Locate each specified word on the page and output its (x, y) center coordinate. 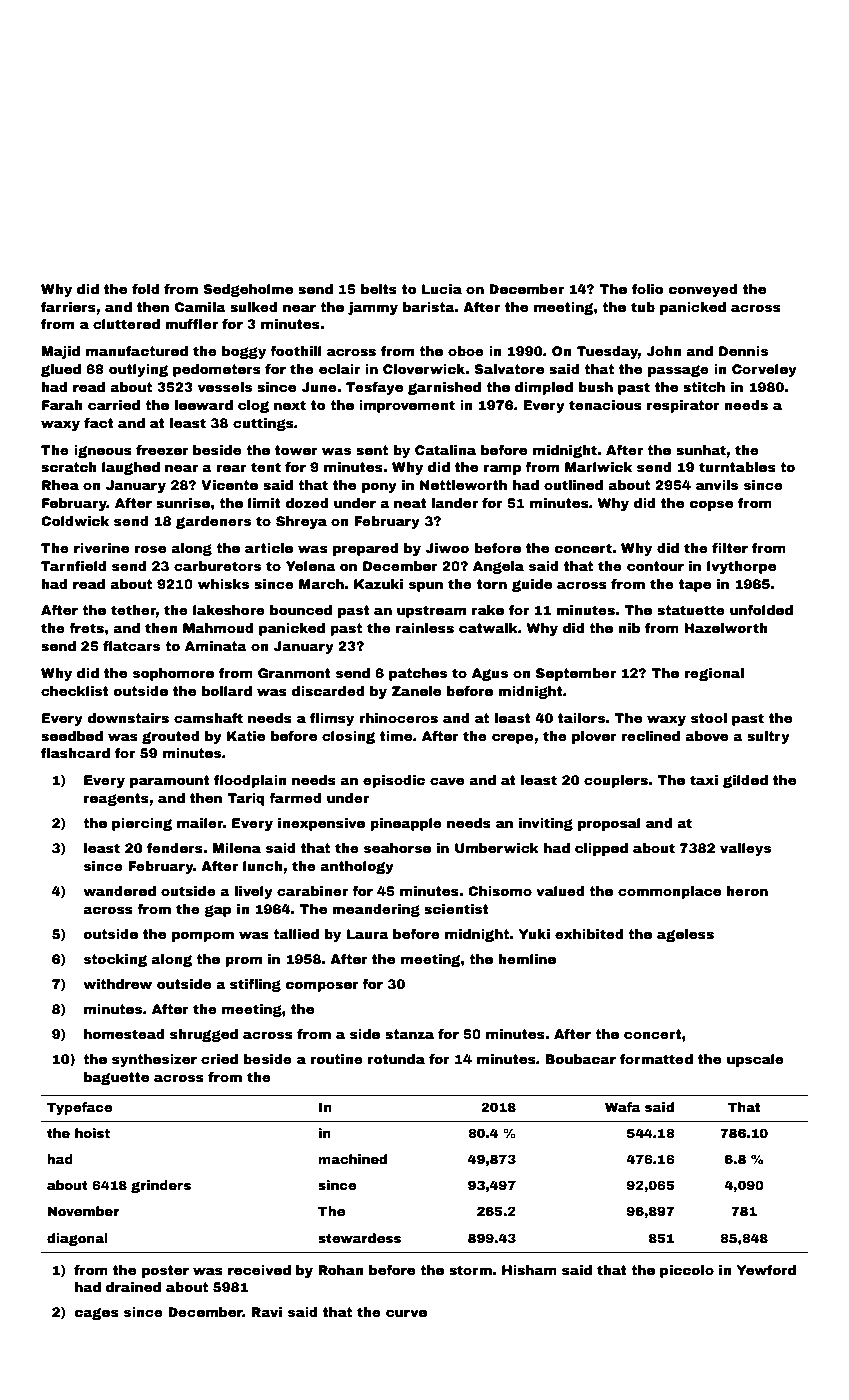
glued (61, 370)
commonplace (669, 892)
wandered (119, 891)
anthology (357, 867)
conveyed (703, 290)
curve (406, 1313)
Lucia (442, 289)
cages (96, 1314)
